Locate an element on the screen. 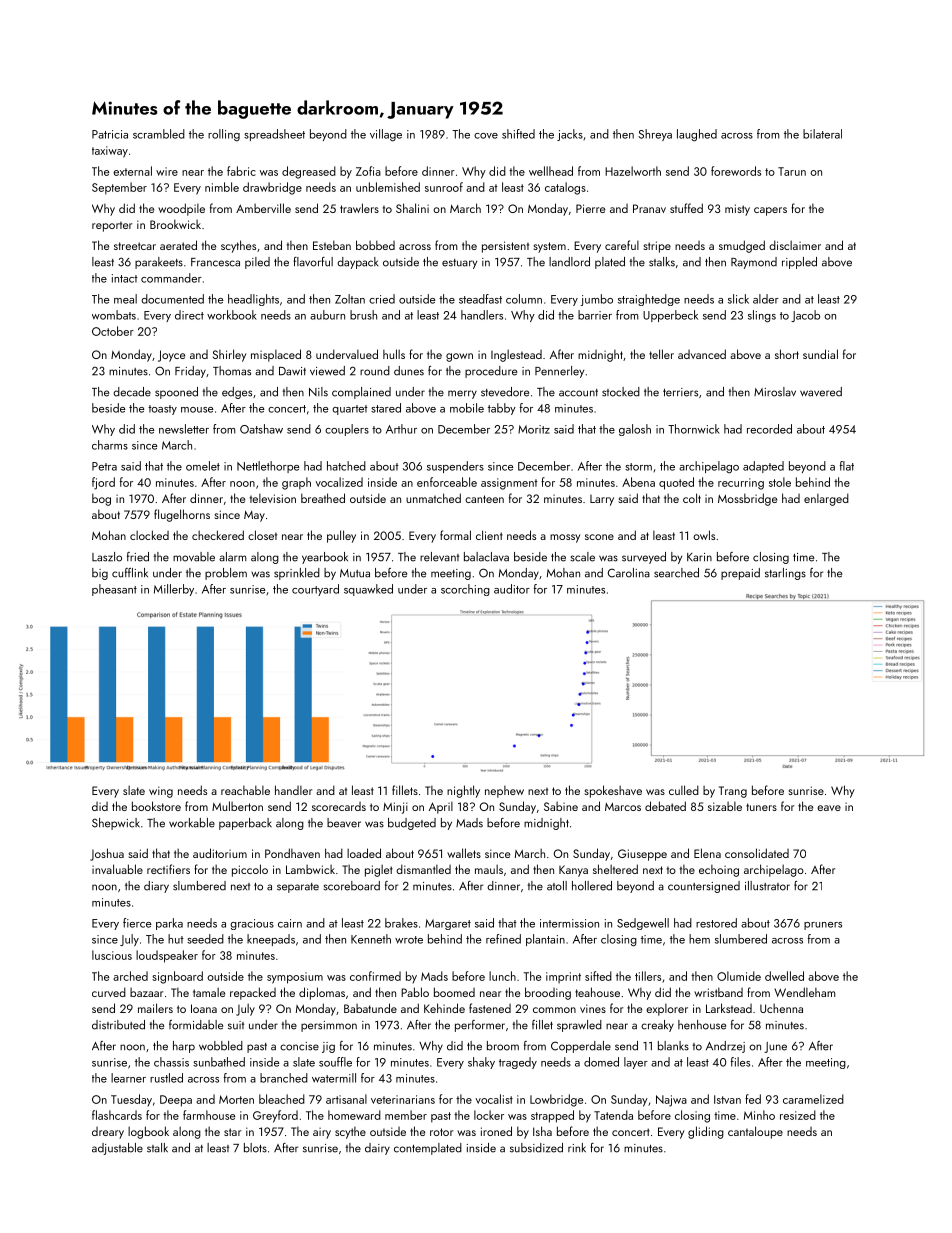  bookstore is located at coordinates (156, 806).
